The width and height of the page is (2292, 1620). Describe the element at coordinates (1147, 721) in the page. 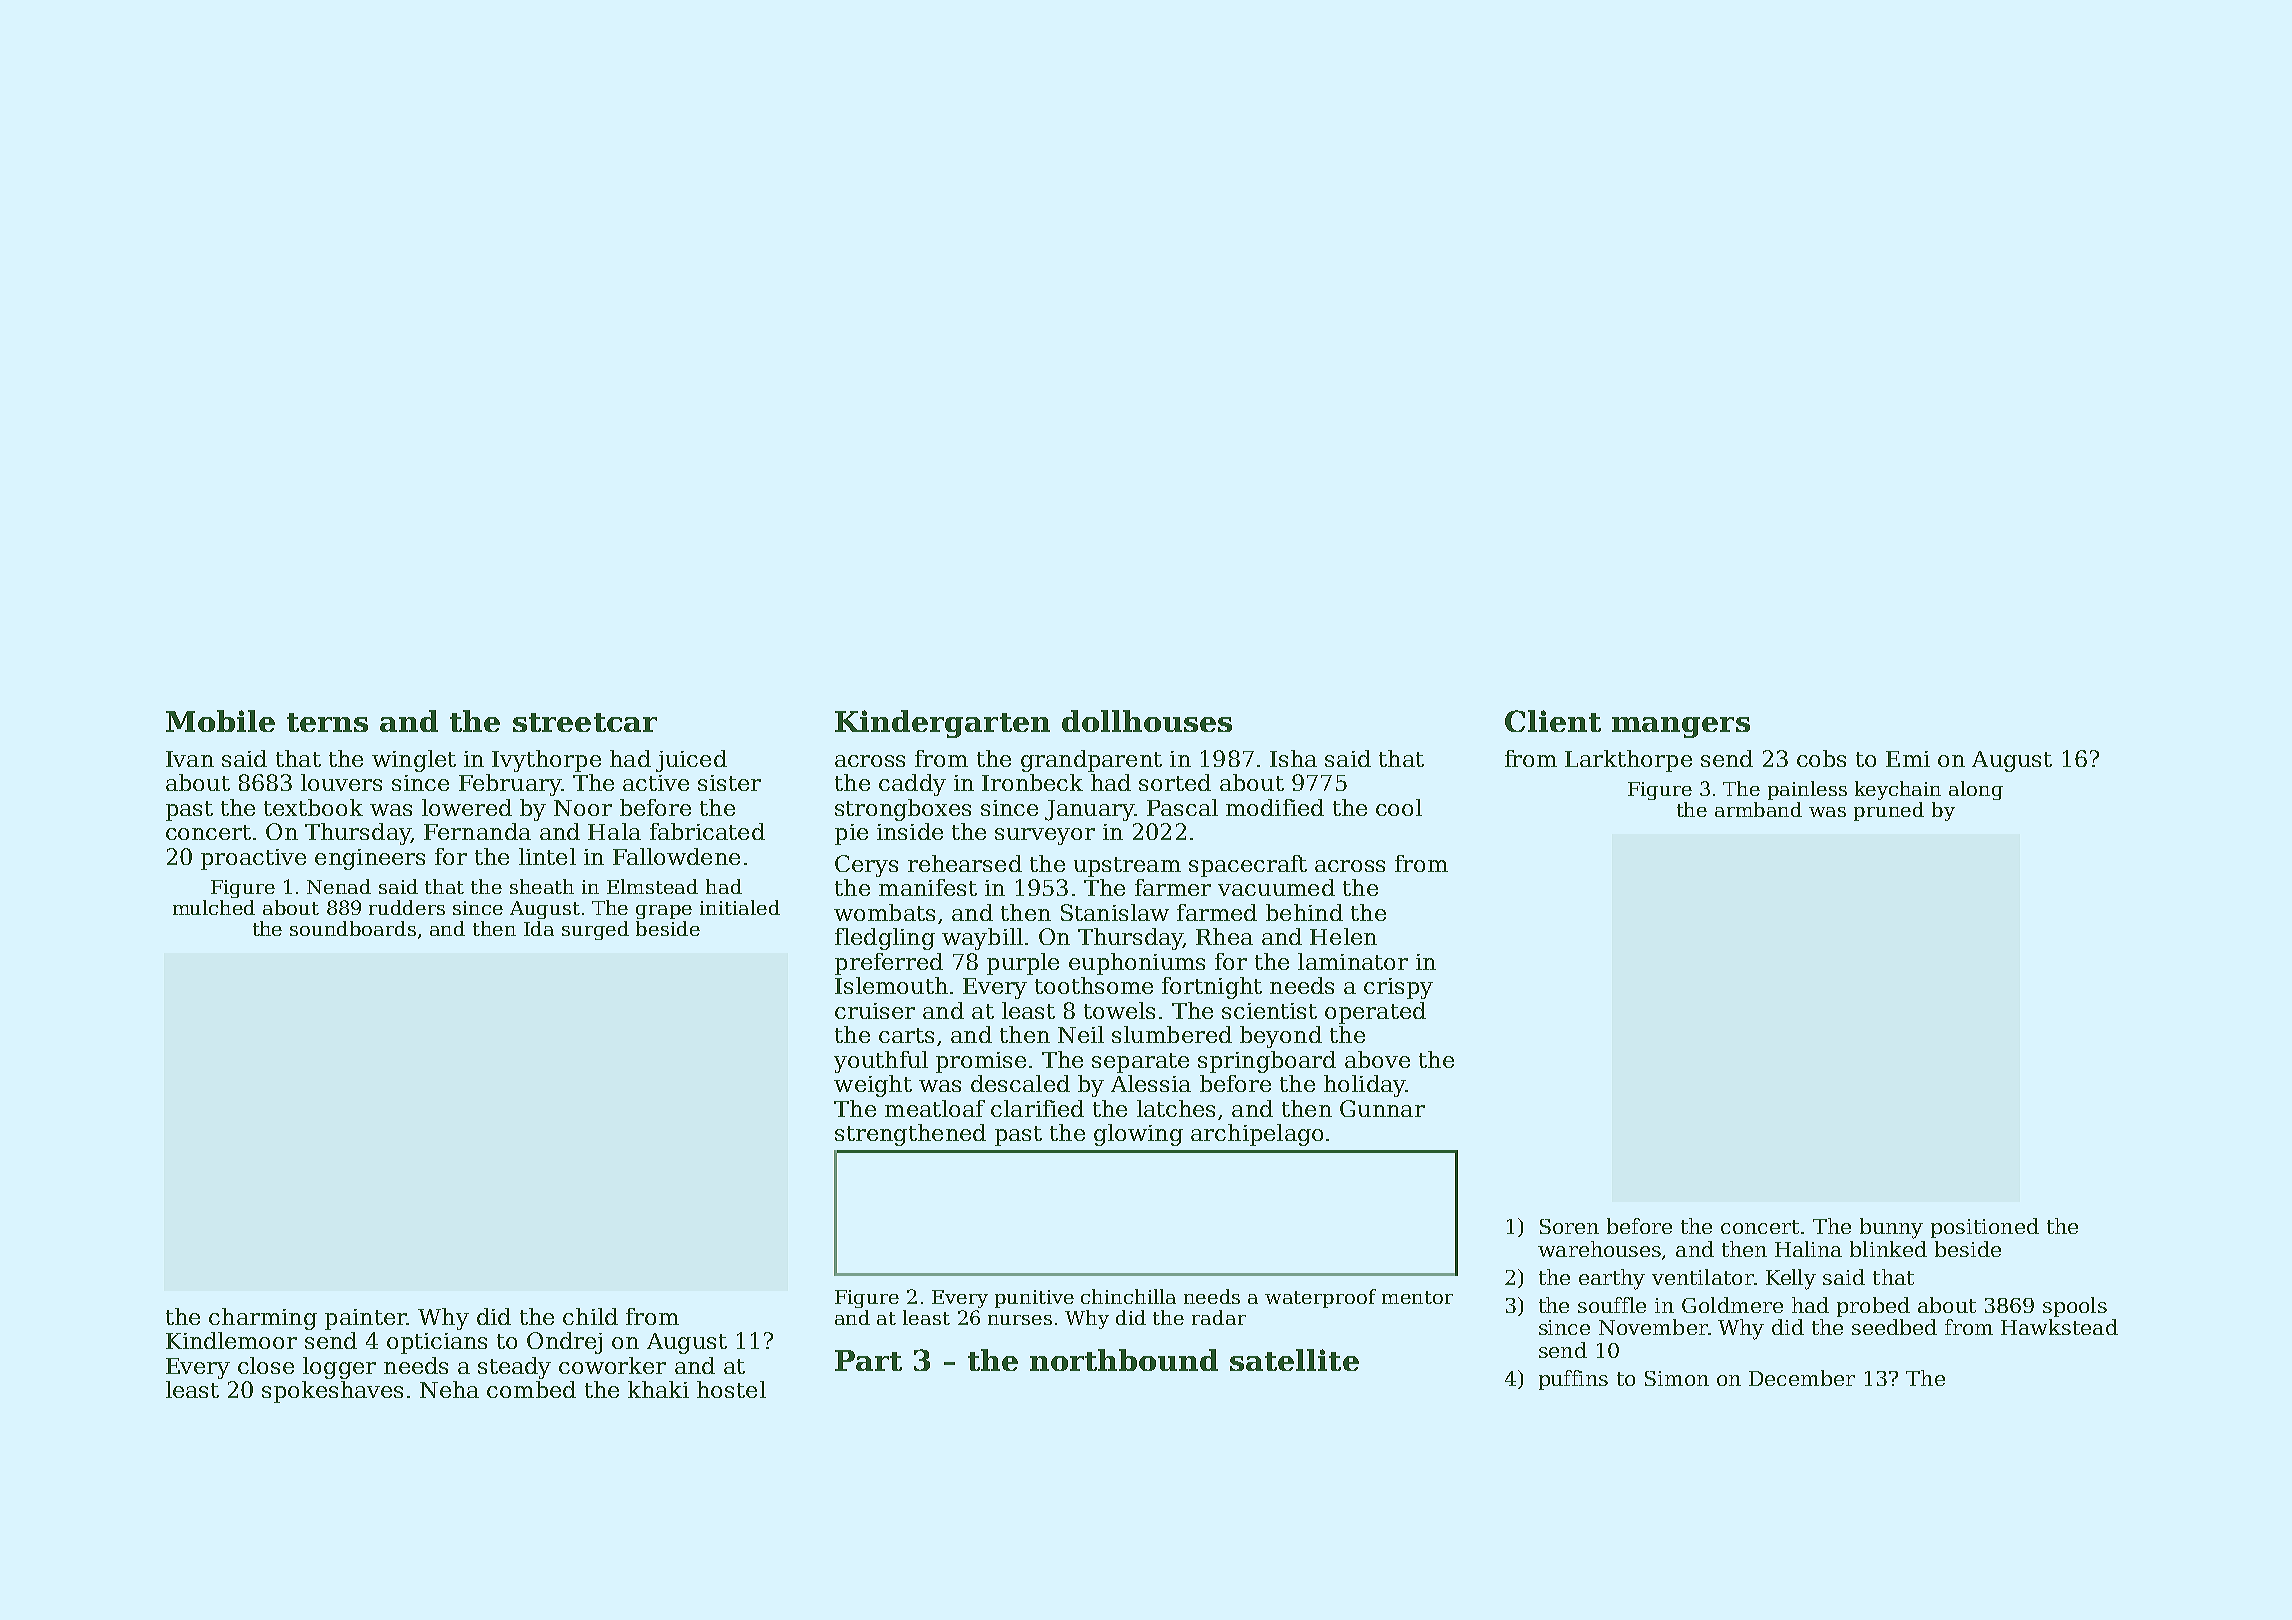

I see `dollhouses` at that location.
